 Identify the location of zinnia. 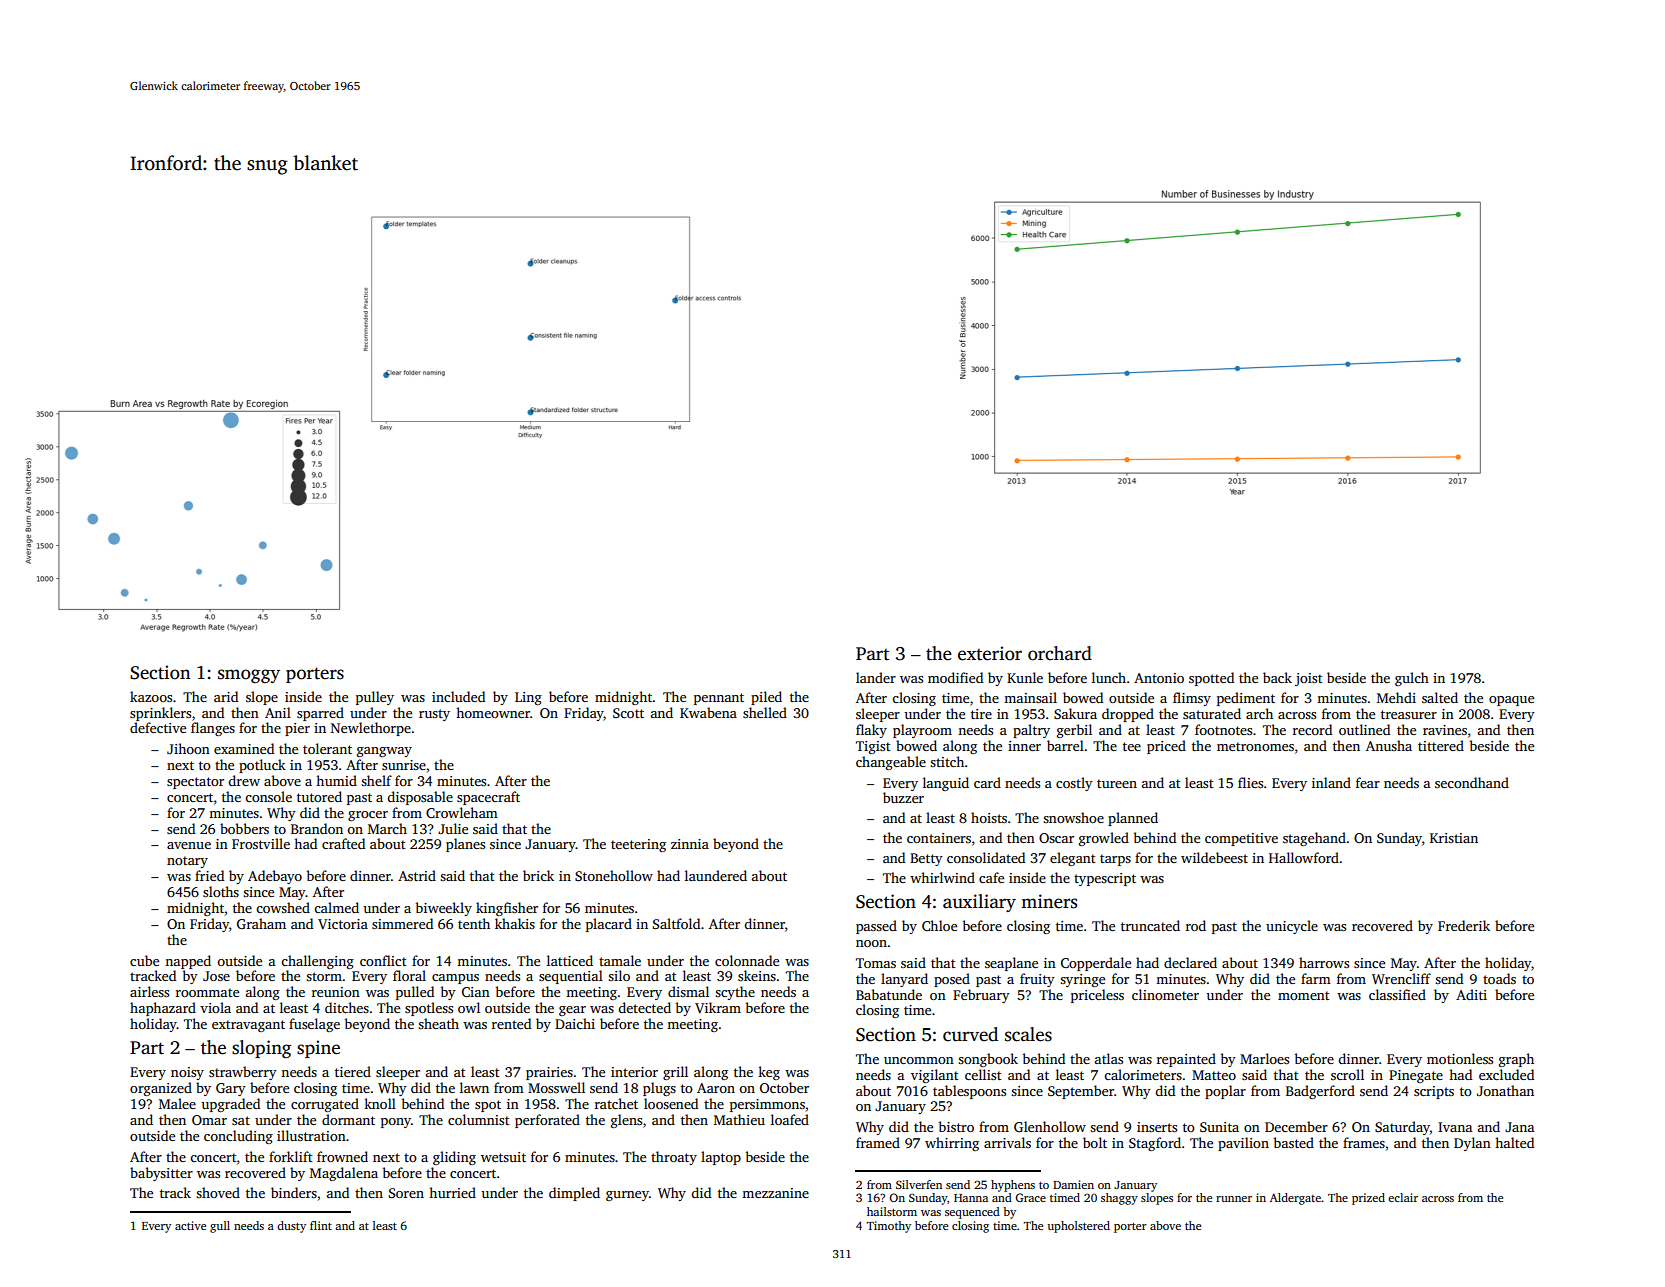
(690, 844).
